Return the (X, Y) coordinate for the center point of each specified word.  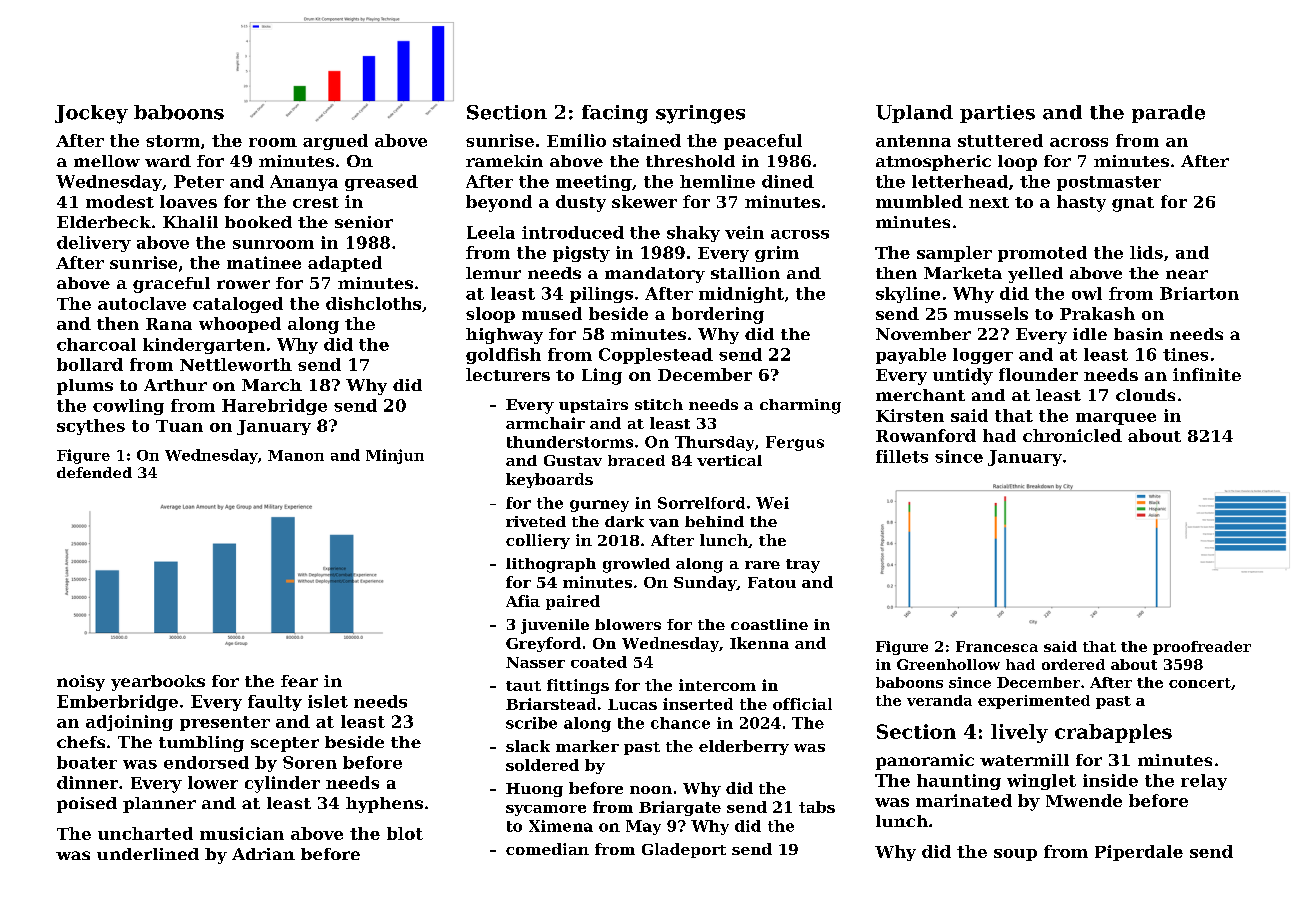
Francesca (997, 646)
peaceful (763, 142)
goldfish (503, 356)
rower (243, 284)
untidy (963, 376)
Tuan (179, 426)
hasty (1081, 203)
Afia (523, 601)
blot (405, 833)
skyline (908, 295)
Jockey (91, 114)
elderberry (744, 747)
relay (1204, 782)
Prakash (1097, 313)
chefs (81, 742)
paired (573, 602)
